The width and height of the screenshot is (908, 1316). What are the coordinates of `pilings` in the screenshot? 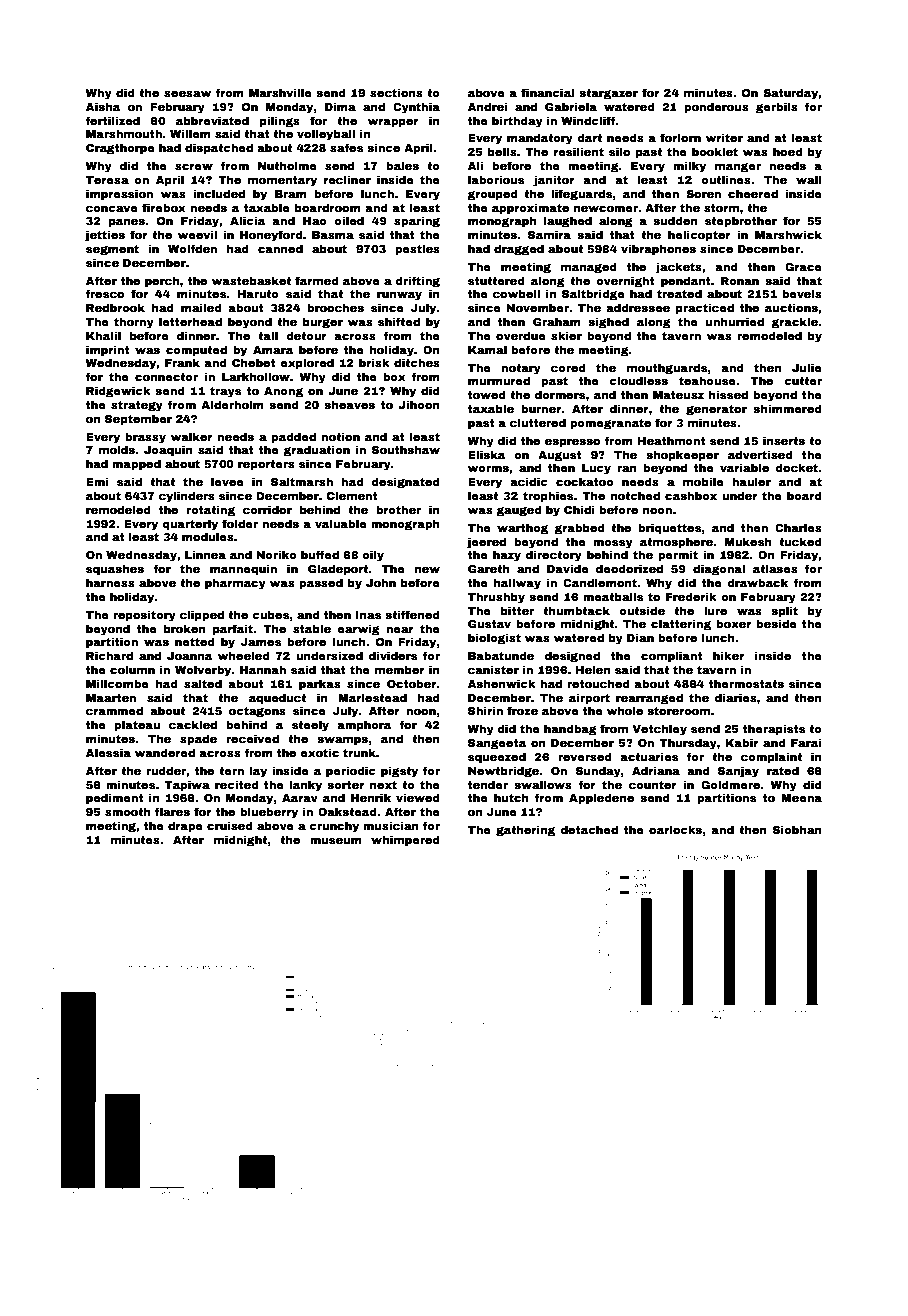 It's located at (280, 122).
